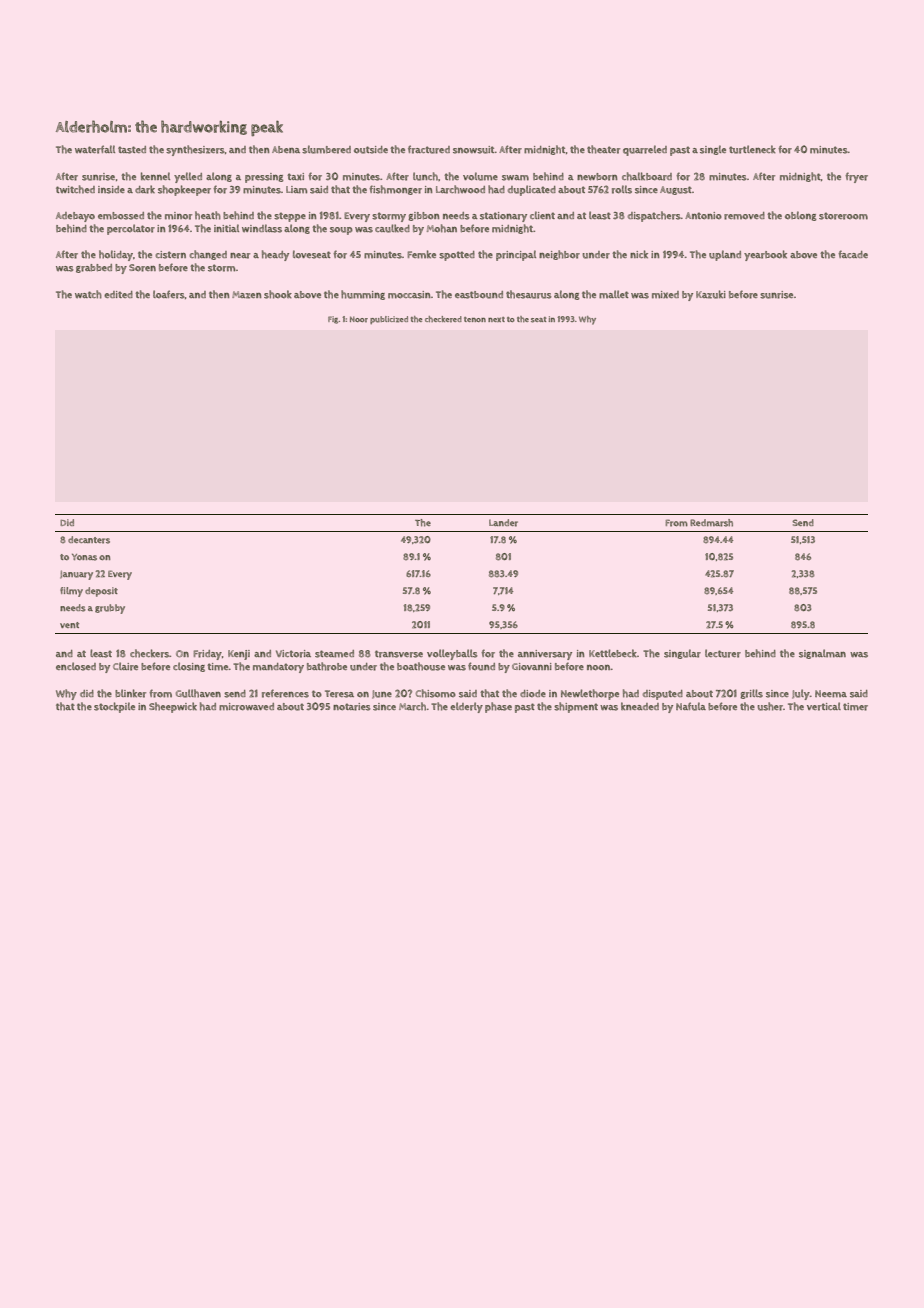 Image resolution: width=924 pixels, height=1308 pixels. Describe the element at coordinates (639, 254) in the screenshot. I see `nick` at that location.
